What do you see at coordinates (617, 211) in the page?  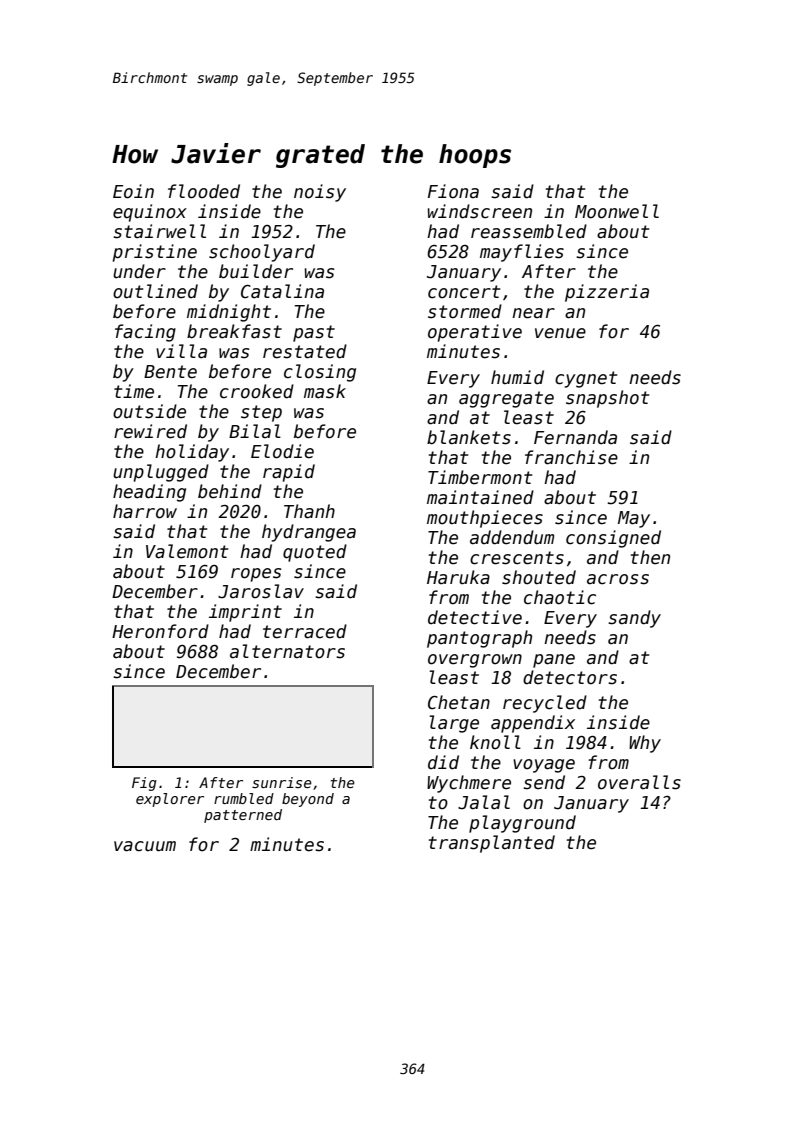 I see `Moonwell` at bounding box center [617, 211].
